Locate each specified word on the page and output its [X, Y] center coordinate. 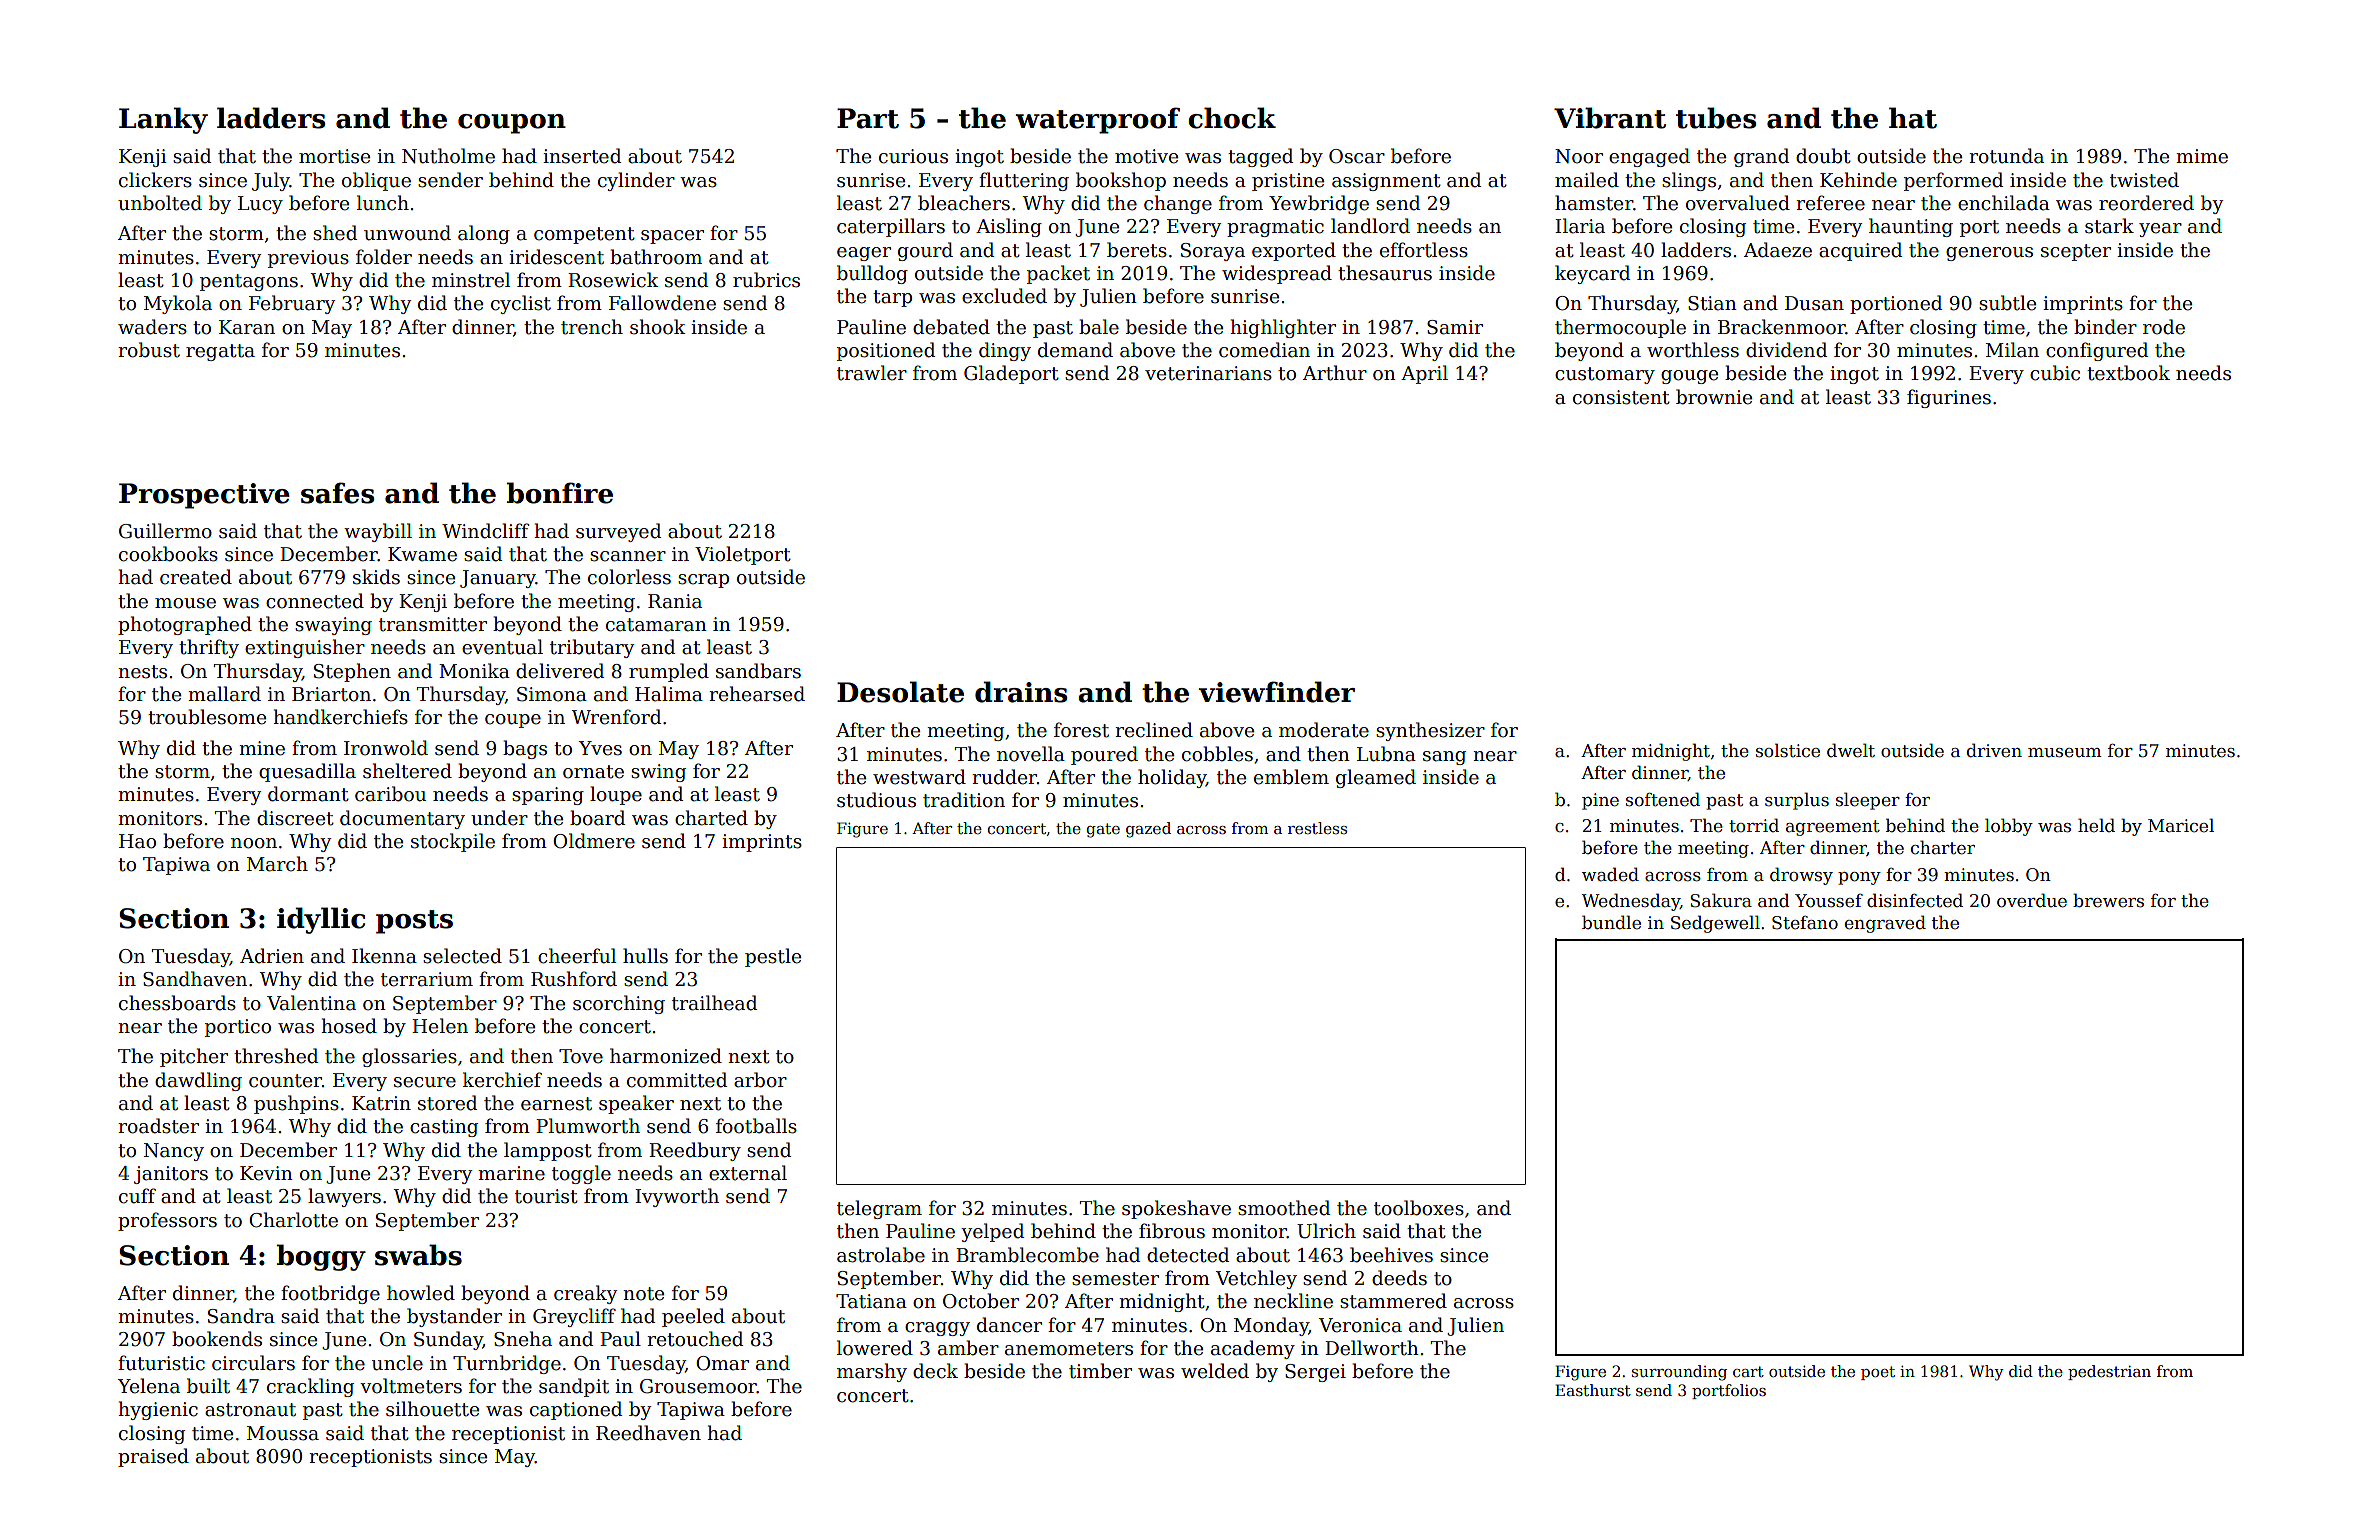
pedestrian [2109, 1372]
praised [153, 1457]
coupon [512, 124]
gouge [1689, 377]
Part [868, 118]
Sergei [1315, 1373]
